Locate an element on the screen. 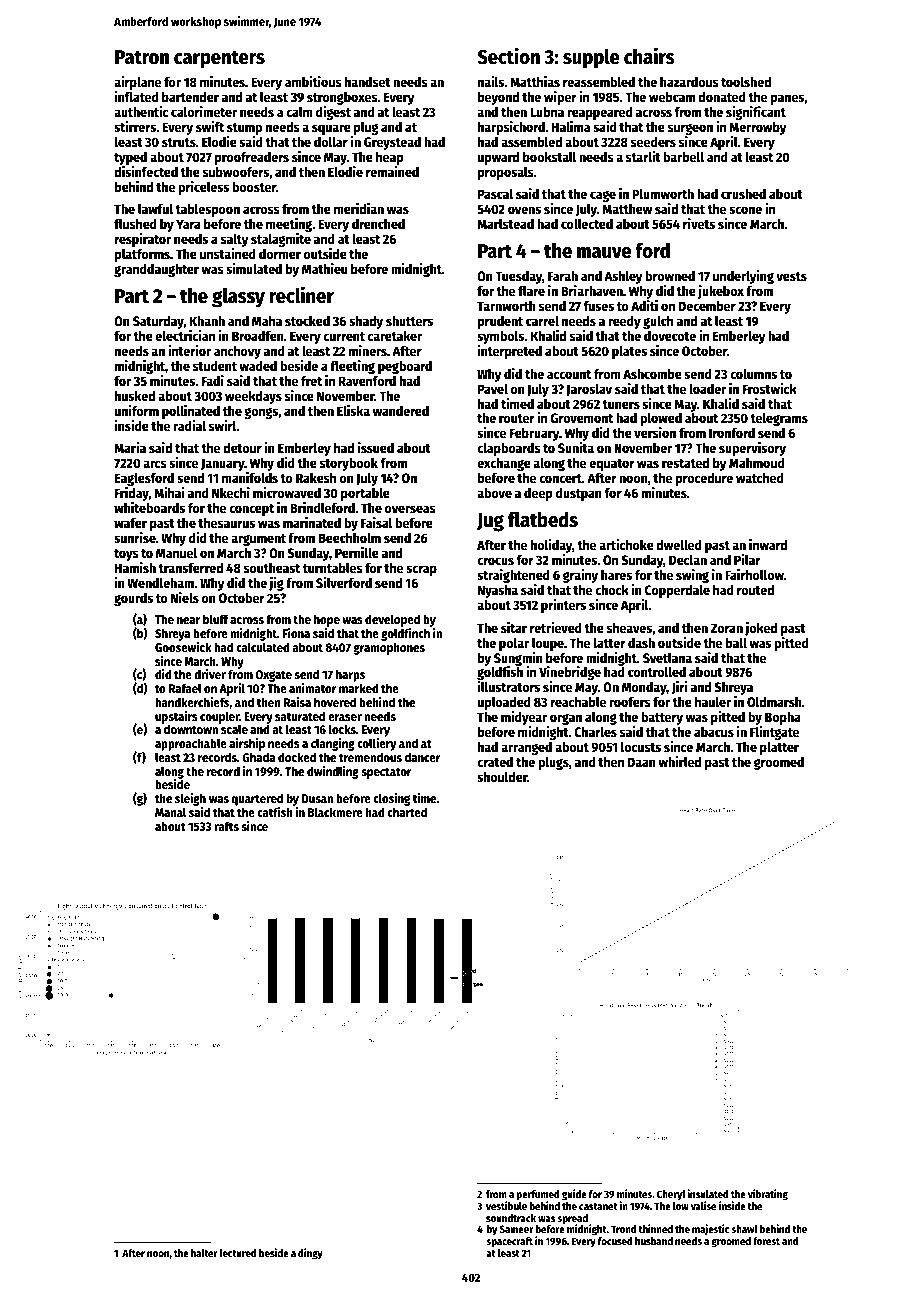 Image resolution: width=924 pixels, height=1308 pixels. Pilar is located at coordinates (747, 559).
